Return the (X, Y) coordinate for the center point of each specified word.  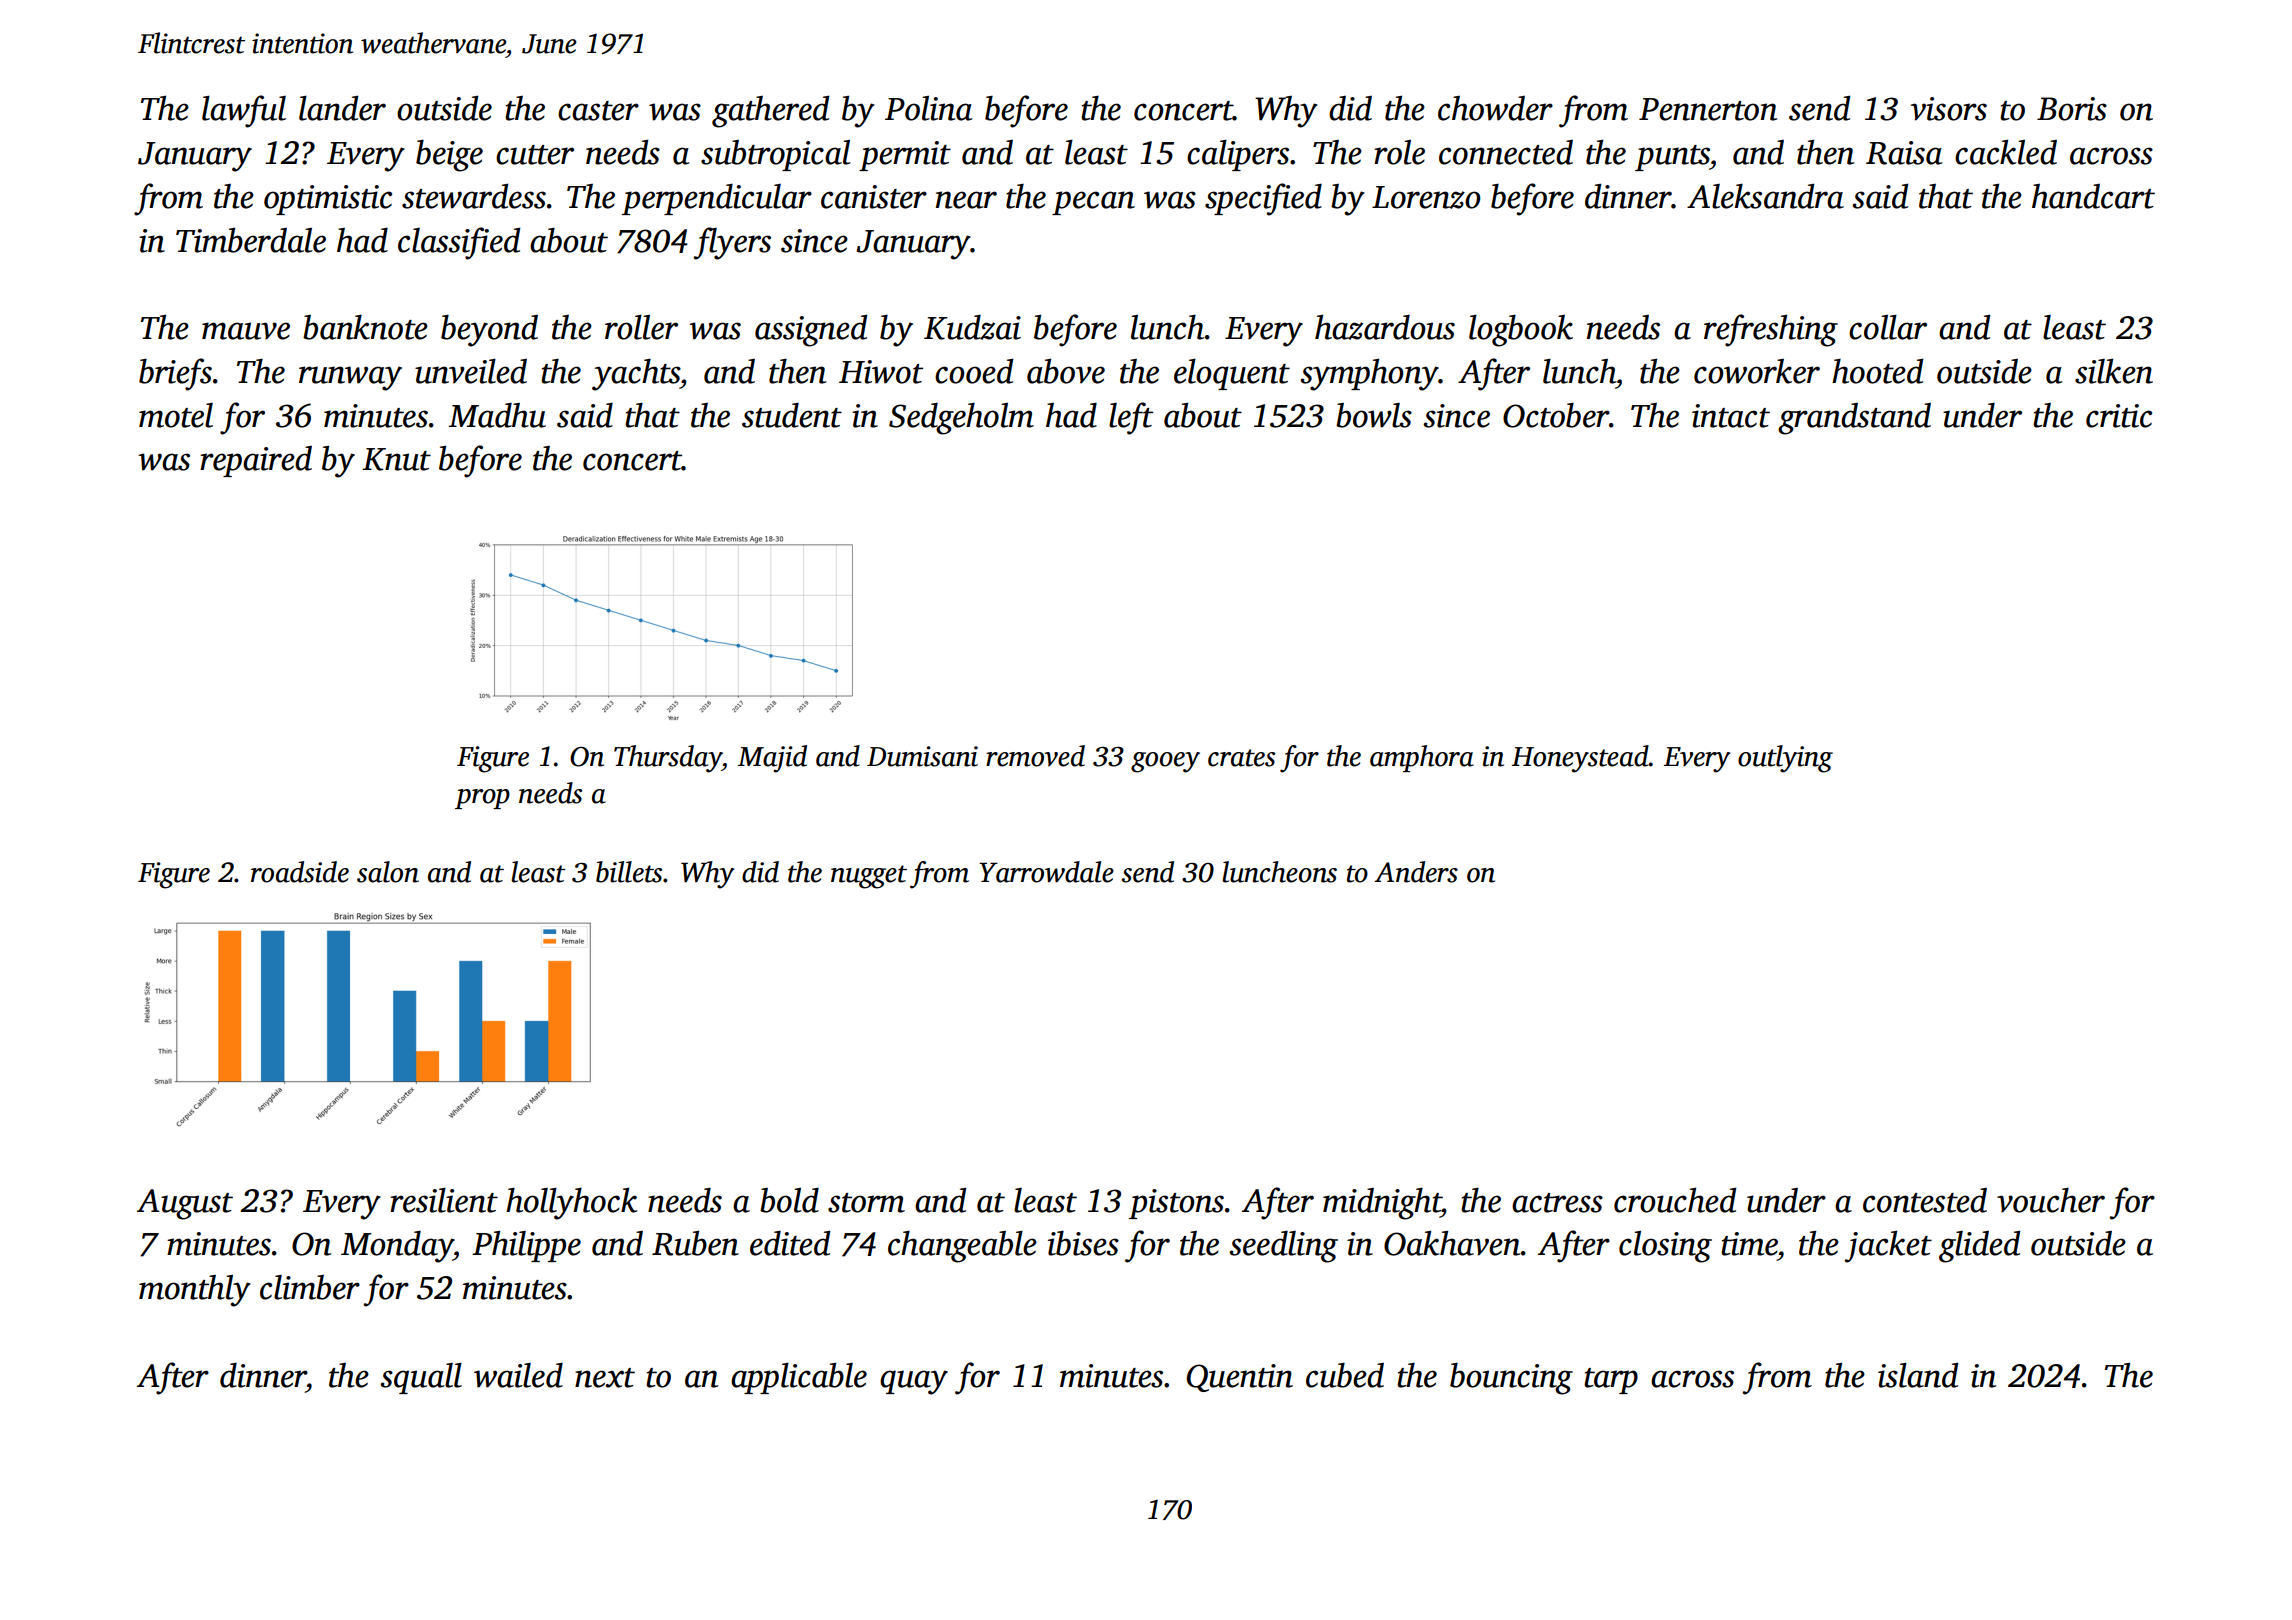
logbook (1521, 330)
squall (421, 1378)
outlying (1785, 759)
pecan (1093, 203)
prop (482, 799)
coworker (1757, 371)
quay (914, 1382)
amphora (1422, 758)
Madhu (497, 415)
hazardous (1385, 327)
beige (449, 156)
